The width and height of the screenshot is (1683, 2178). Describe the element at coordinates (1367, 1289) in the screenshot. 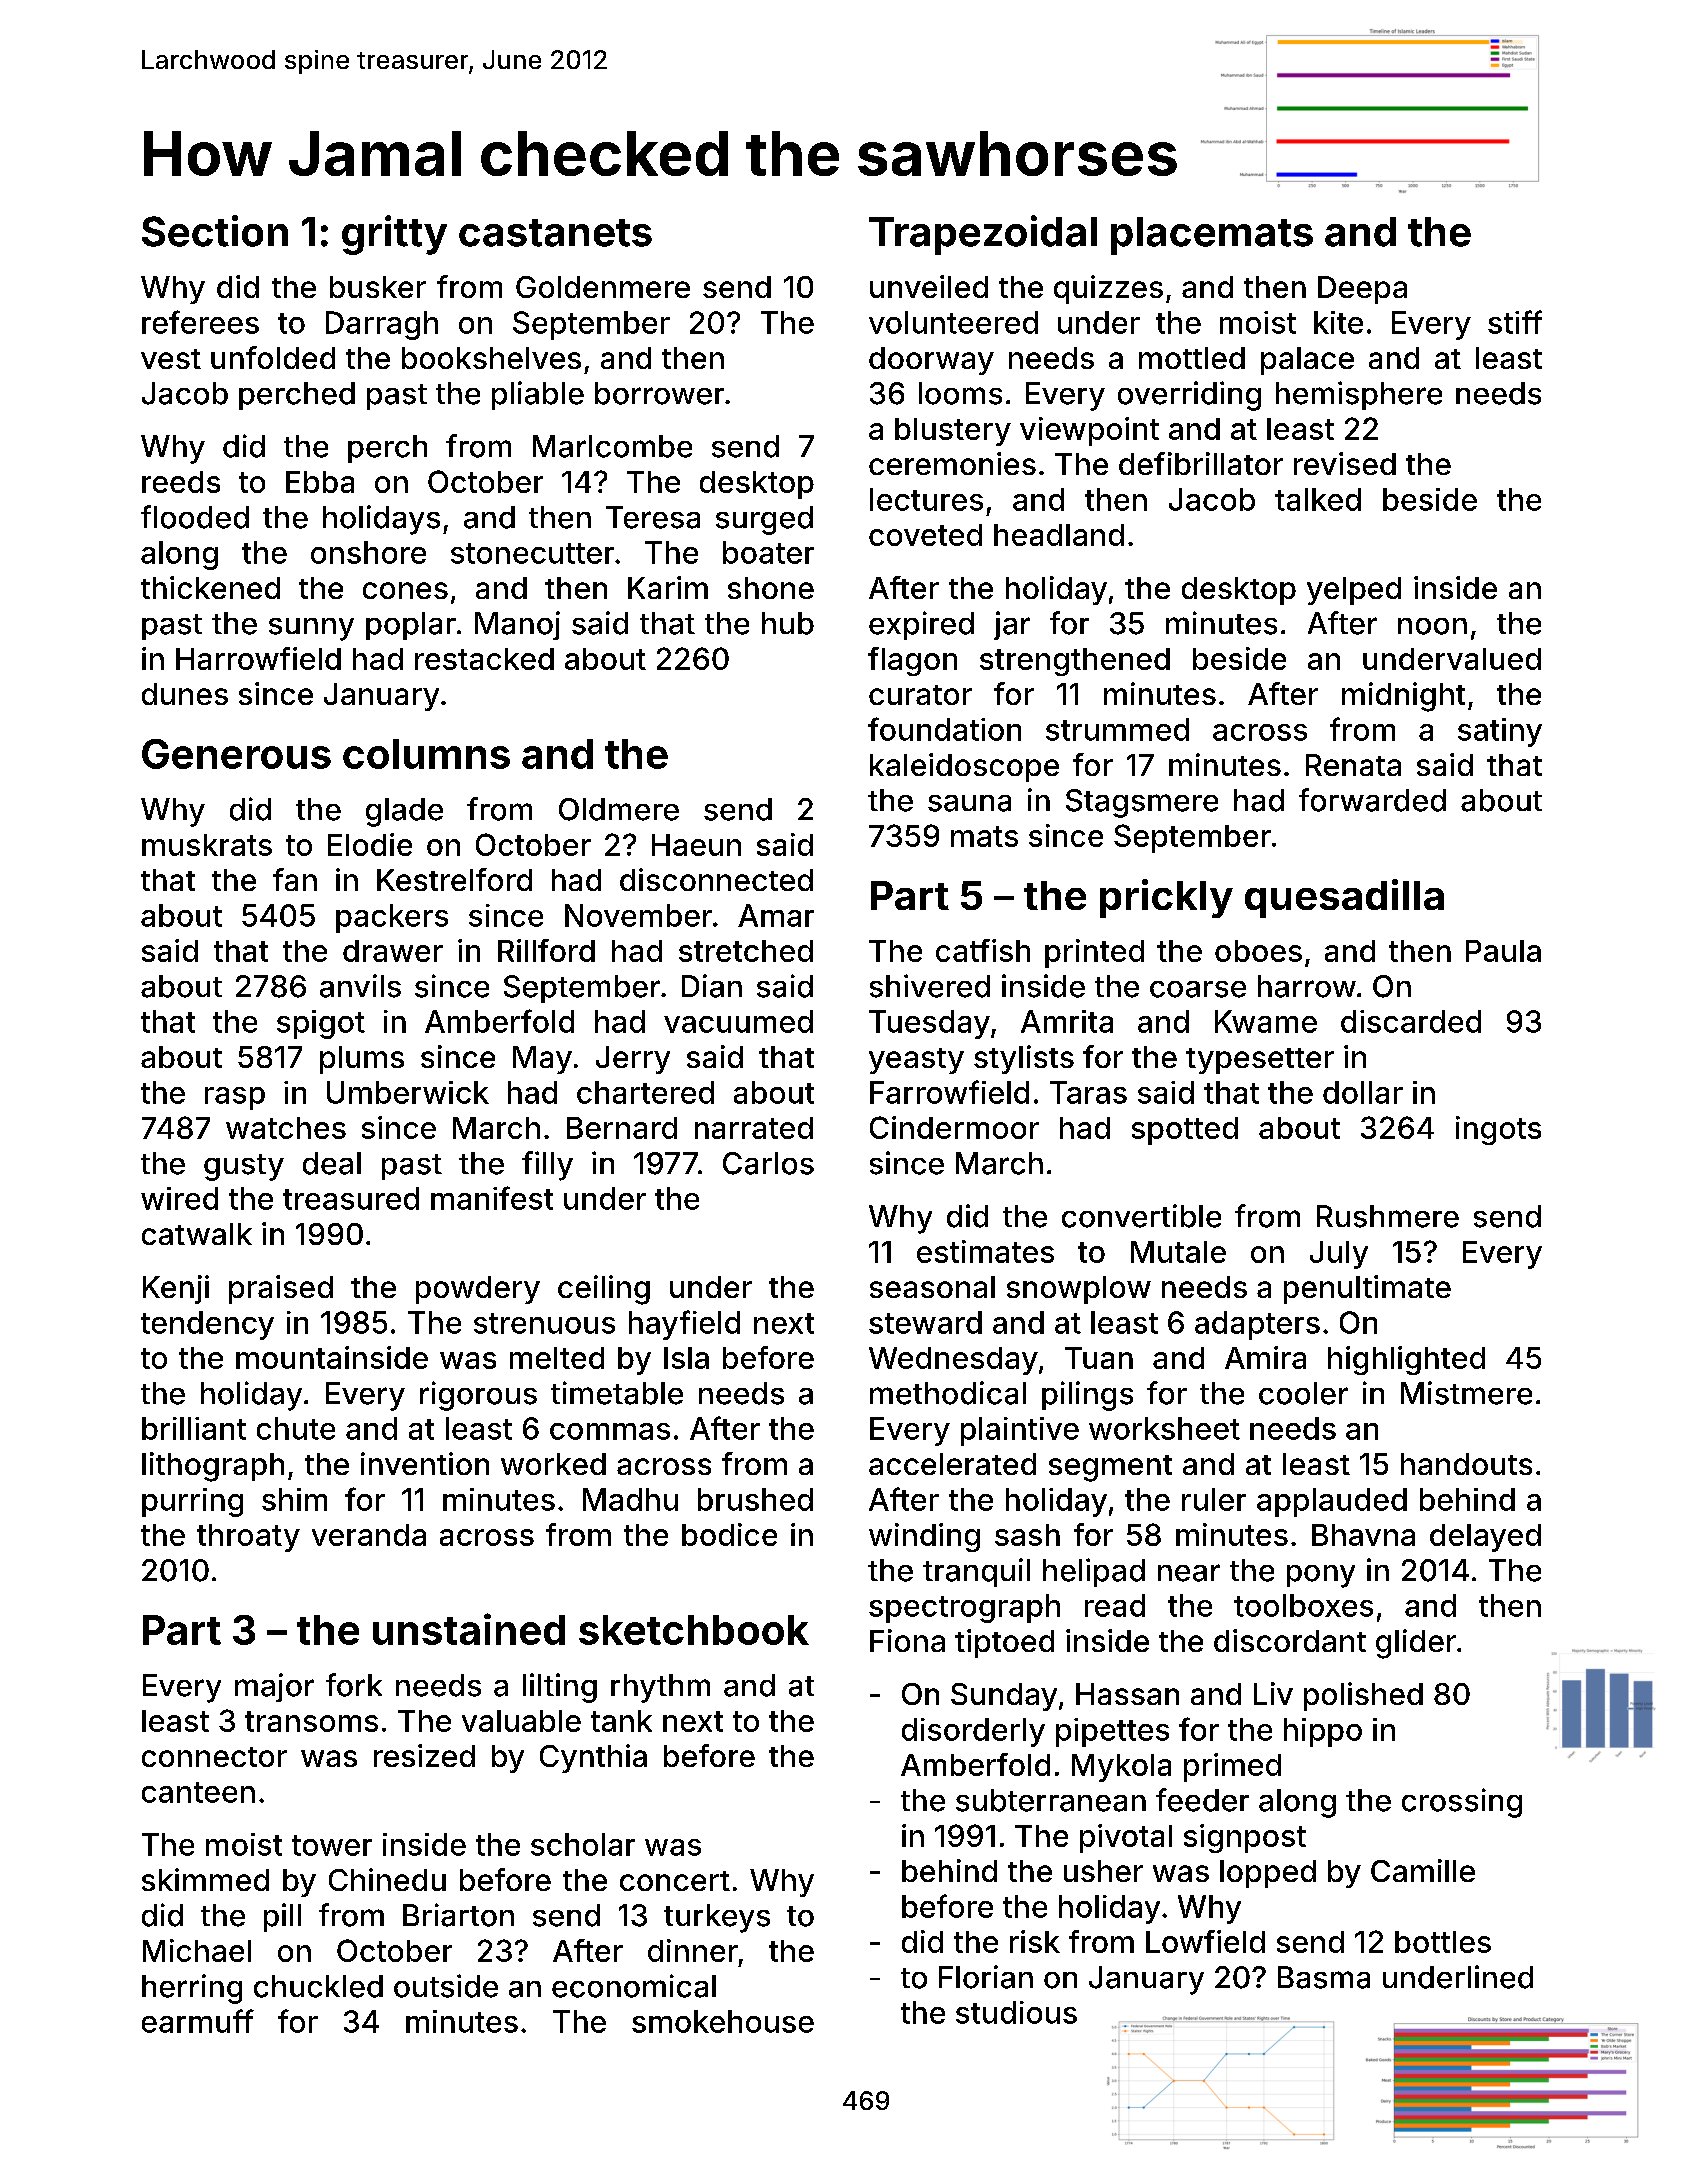

I see `penultimate` at that location.
